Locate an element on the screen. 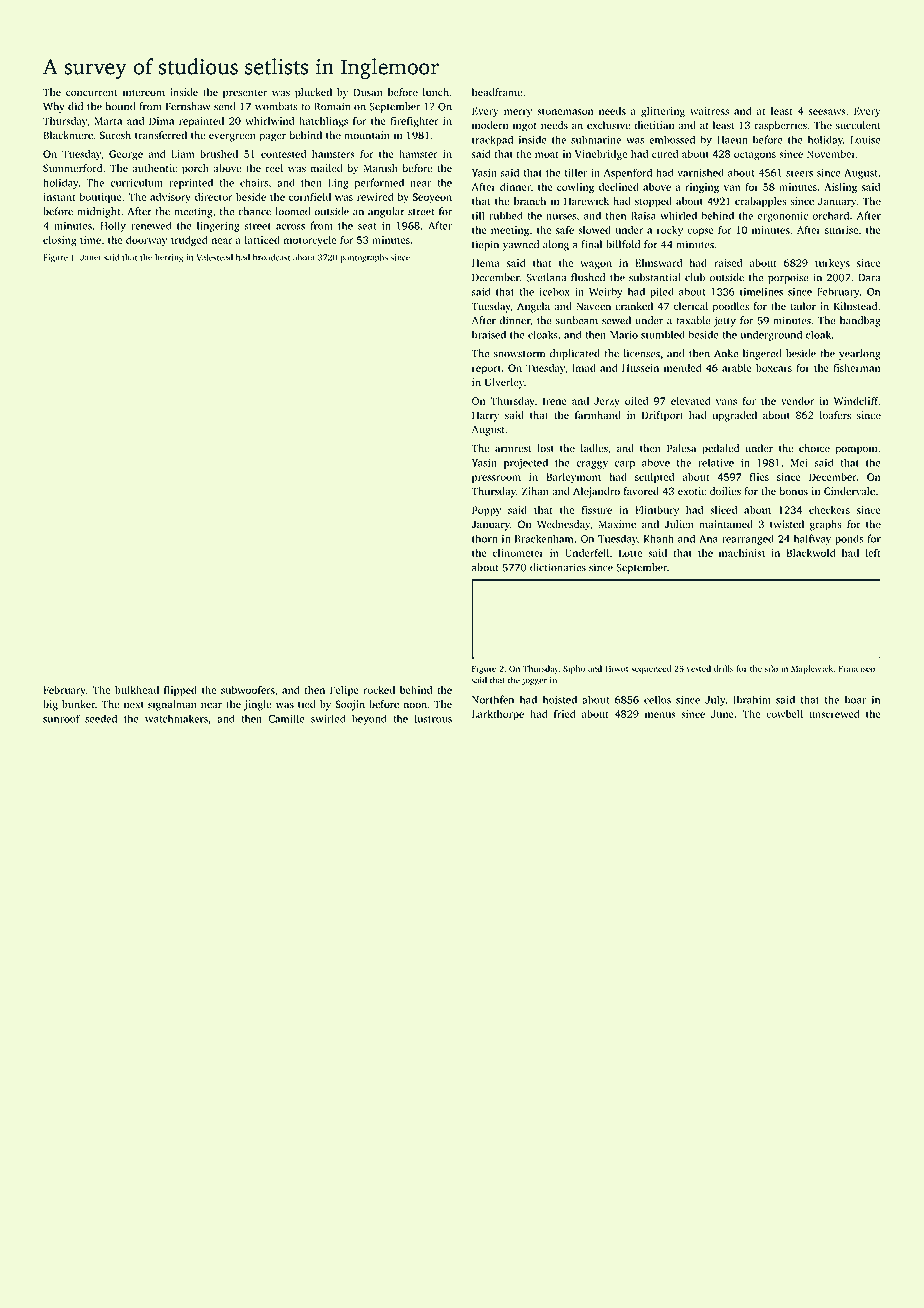 The height and width of the screenshot is (1308, 924). dictionaries is located at coordinates (558, 567).
